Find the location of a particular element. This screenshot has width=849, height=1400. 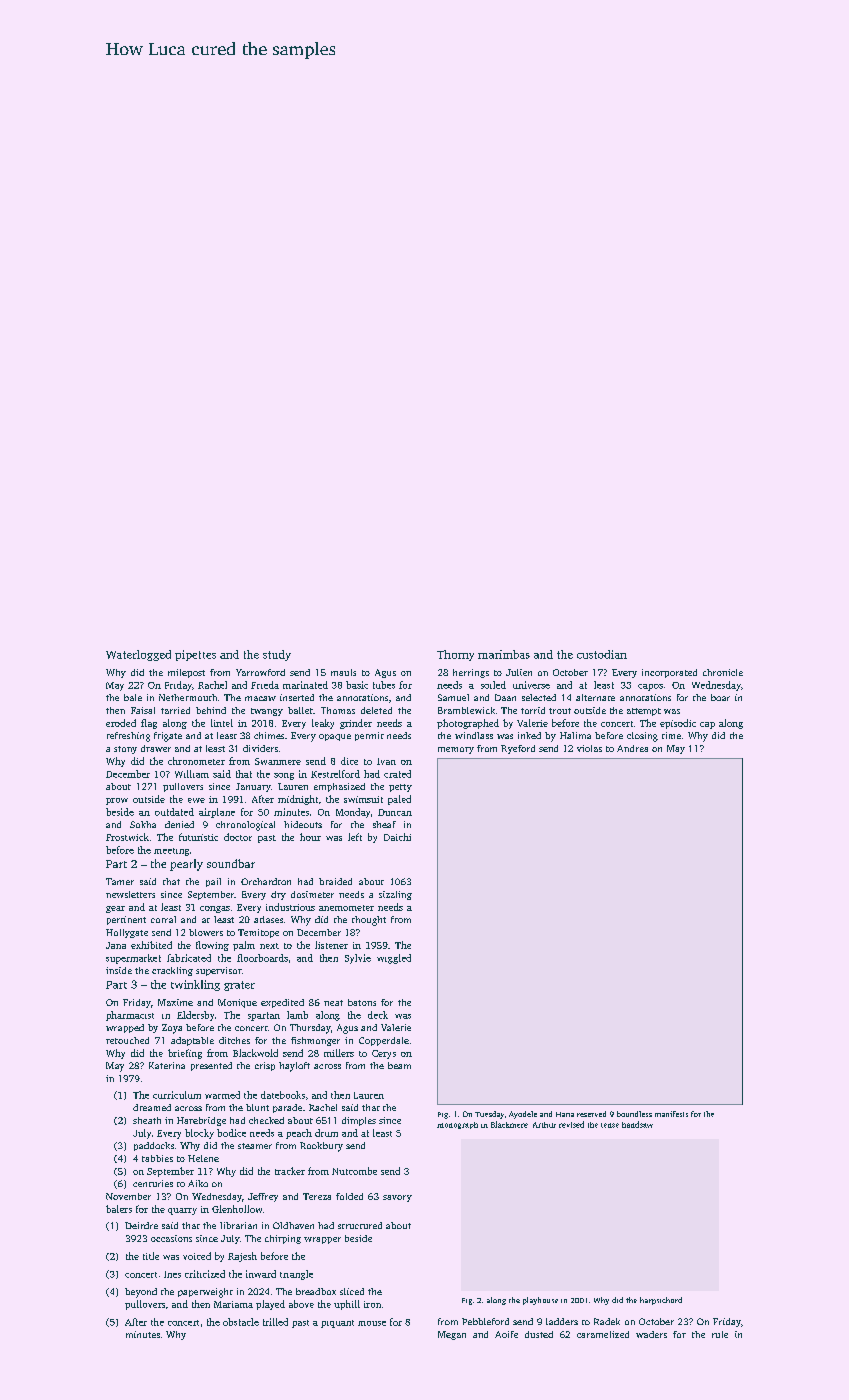

Cerys is located at coordinates (384, 1054).
